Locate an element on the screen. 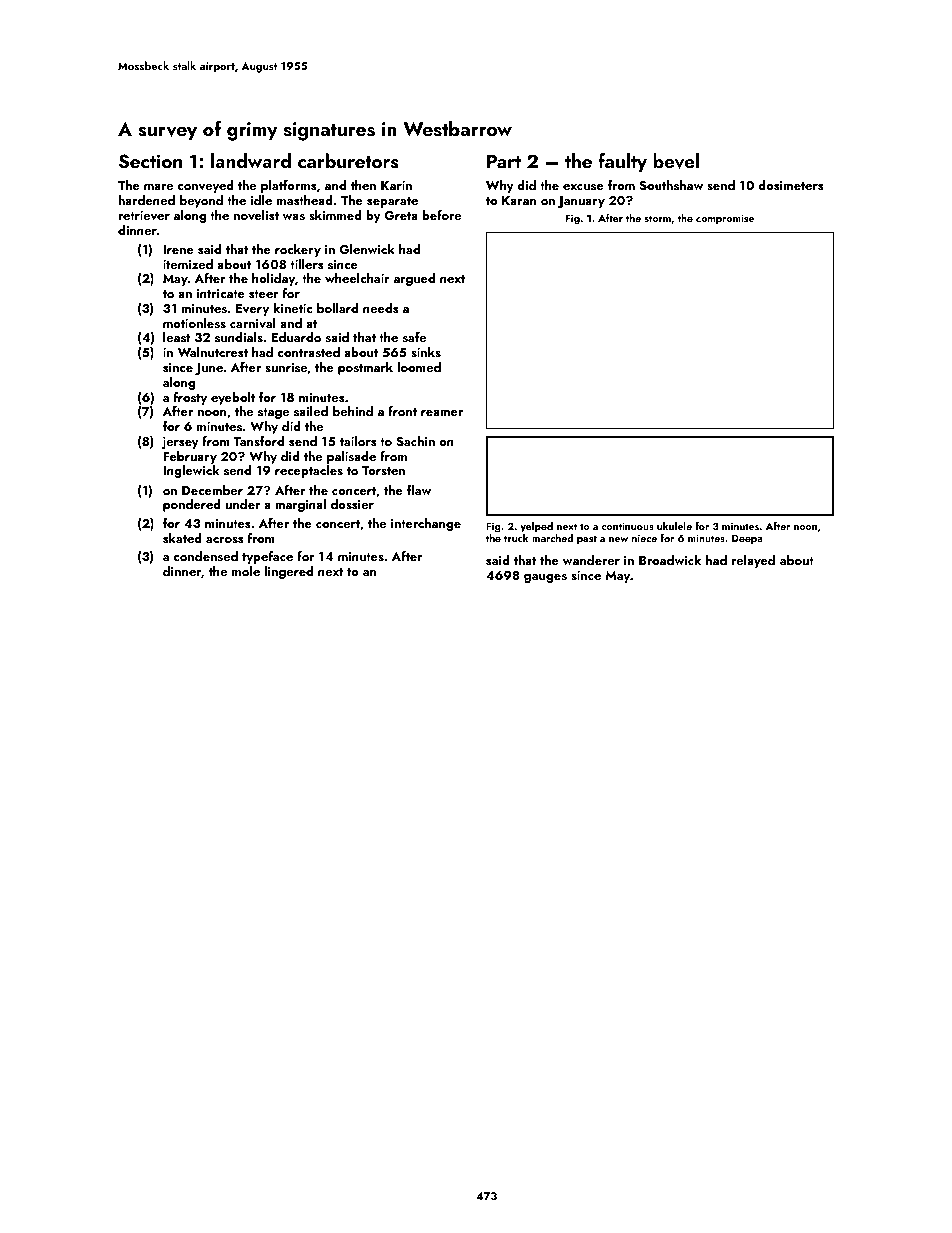 The width and height of the screenshot is (952, 1233). lingered is located at coordinates (288, 572).
